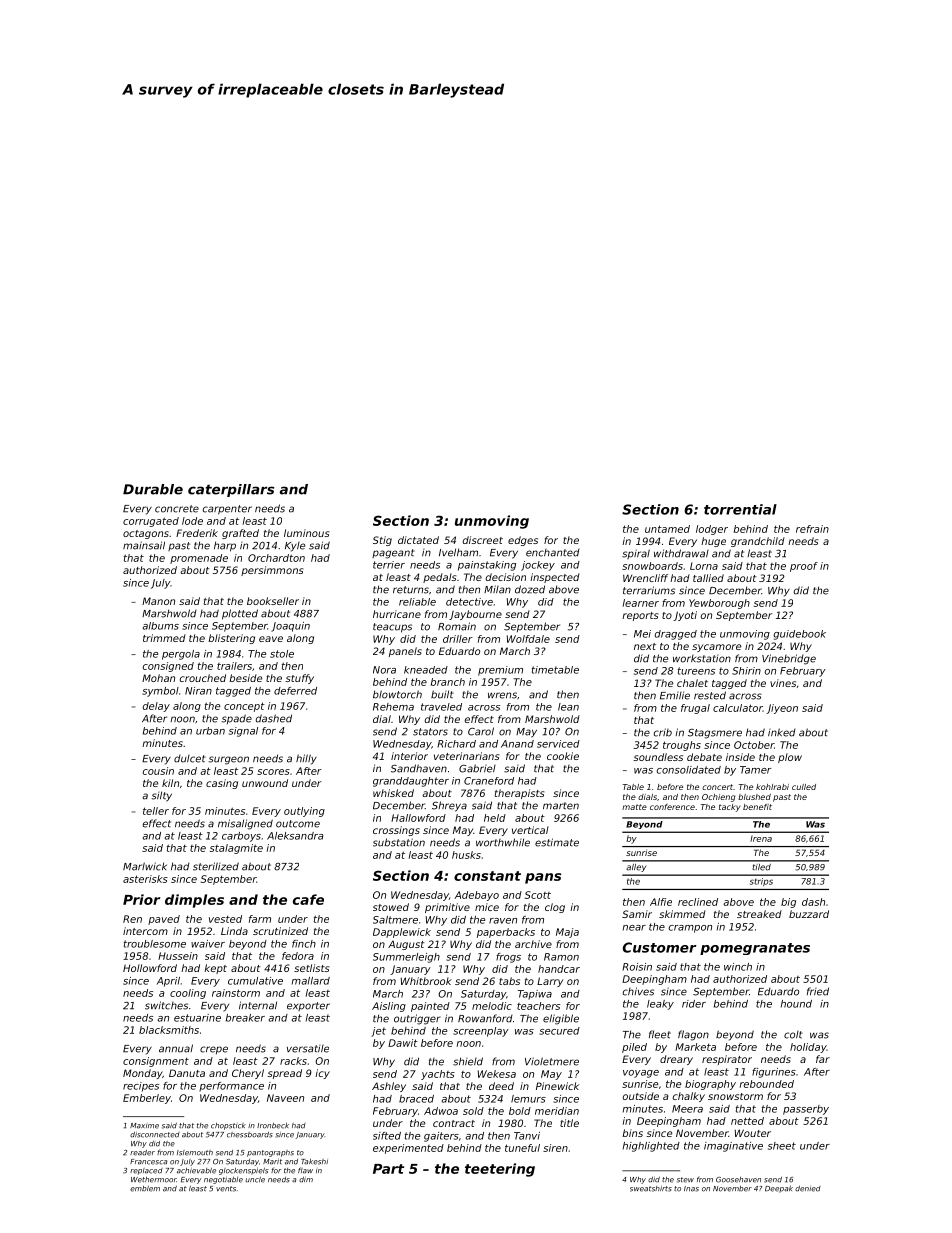  What do you see at coordinates (481, 1032) in the document?
I see `screenplay` at bounding box center [481, 1032].
